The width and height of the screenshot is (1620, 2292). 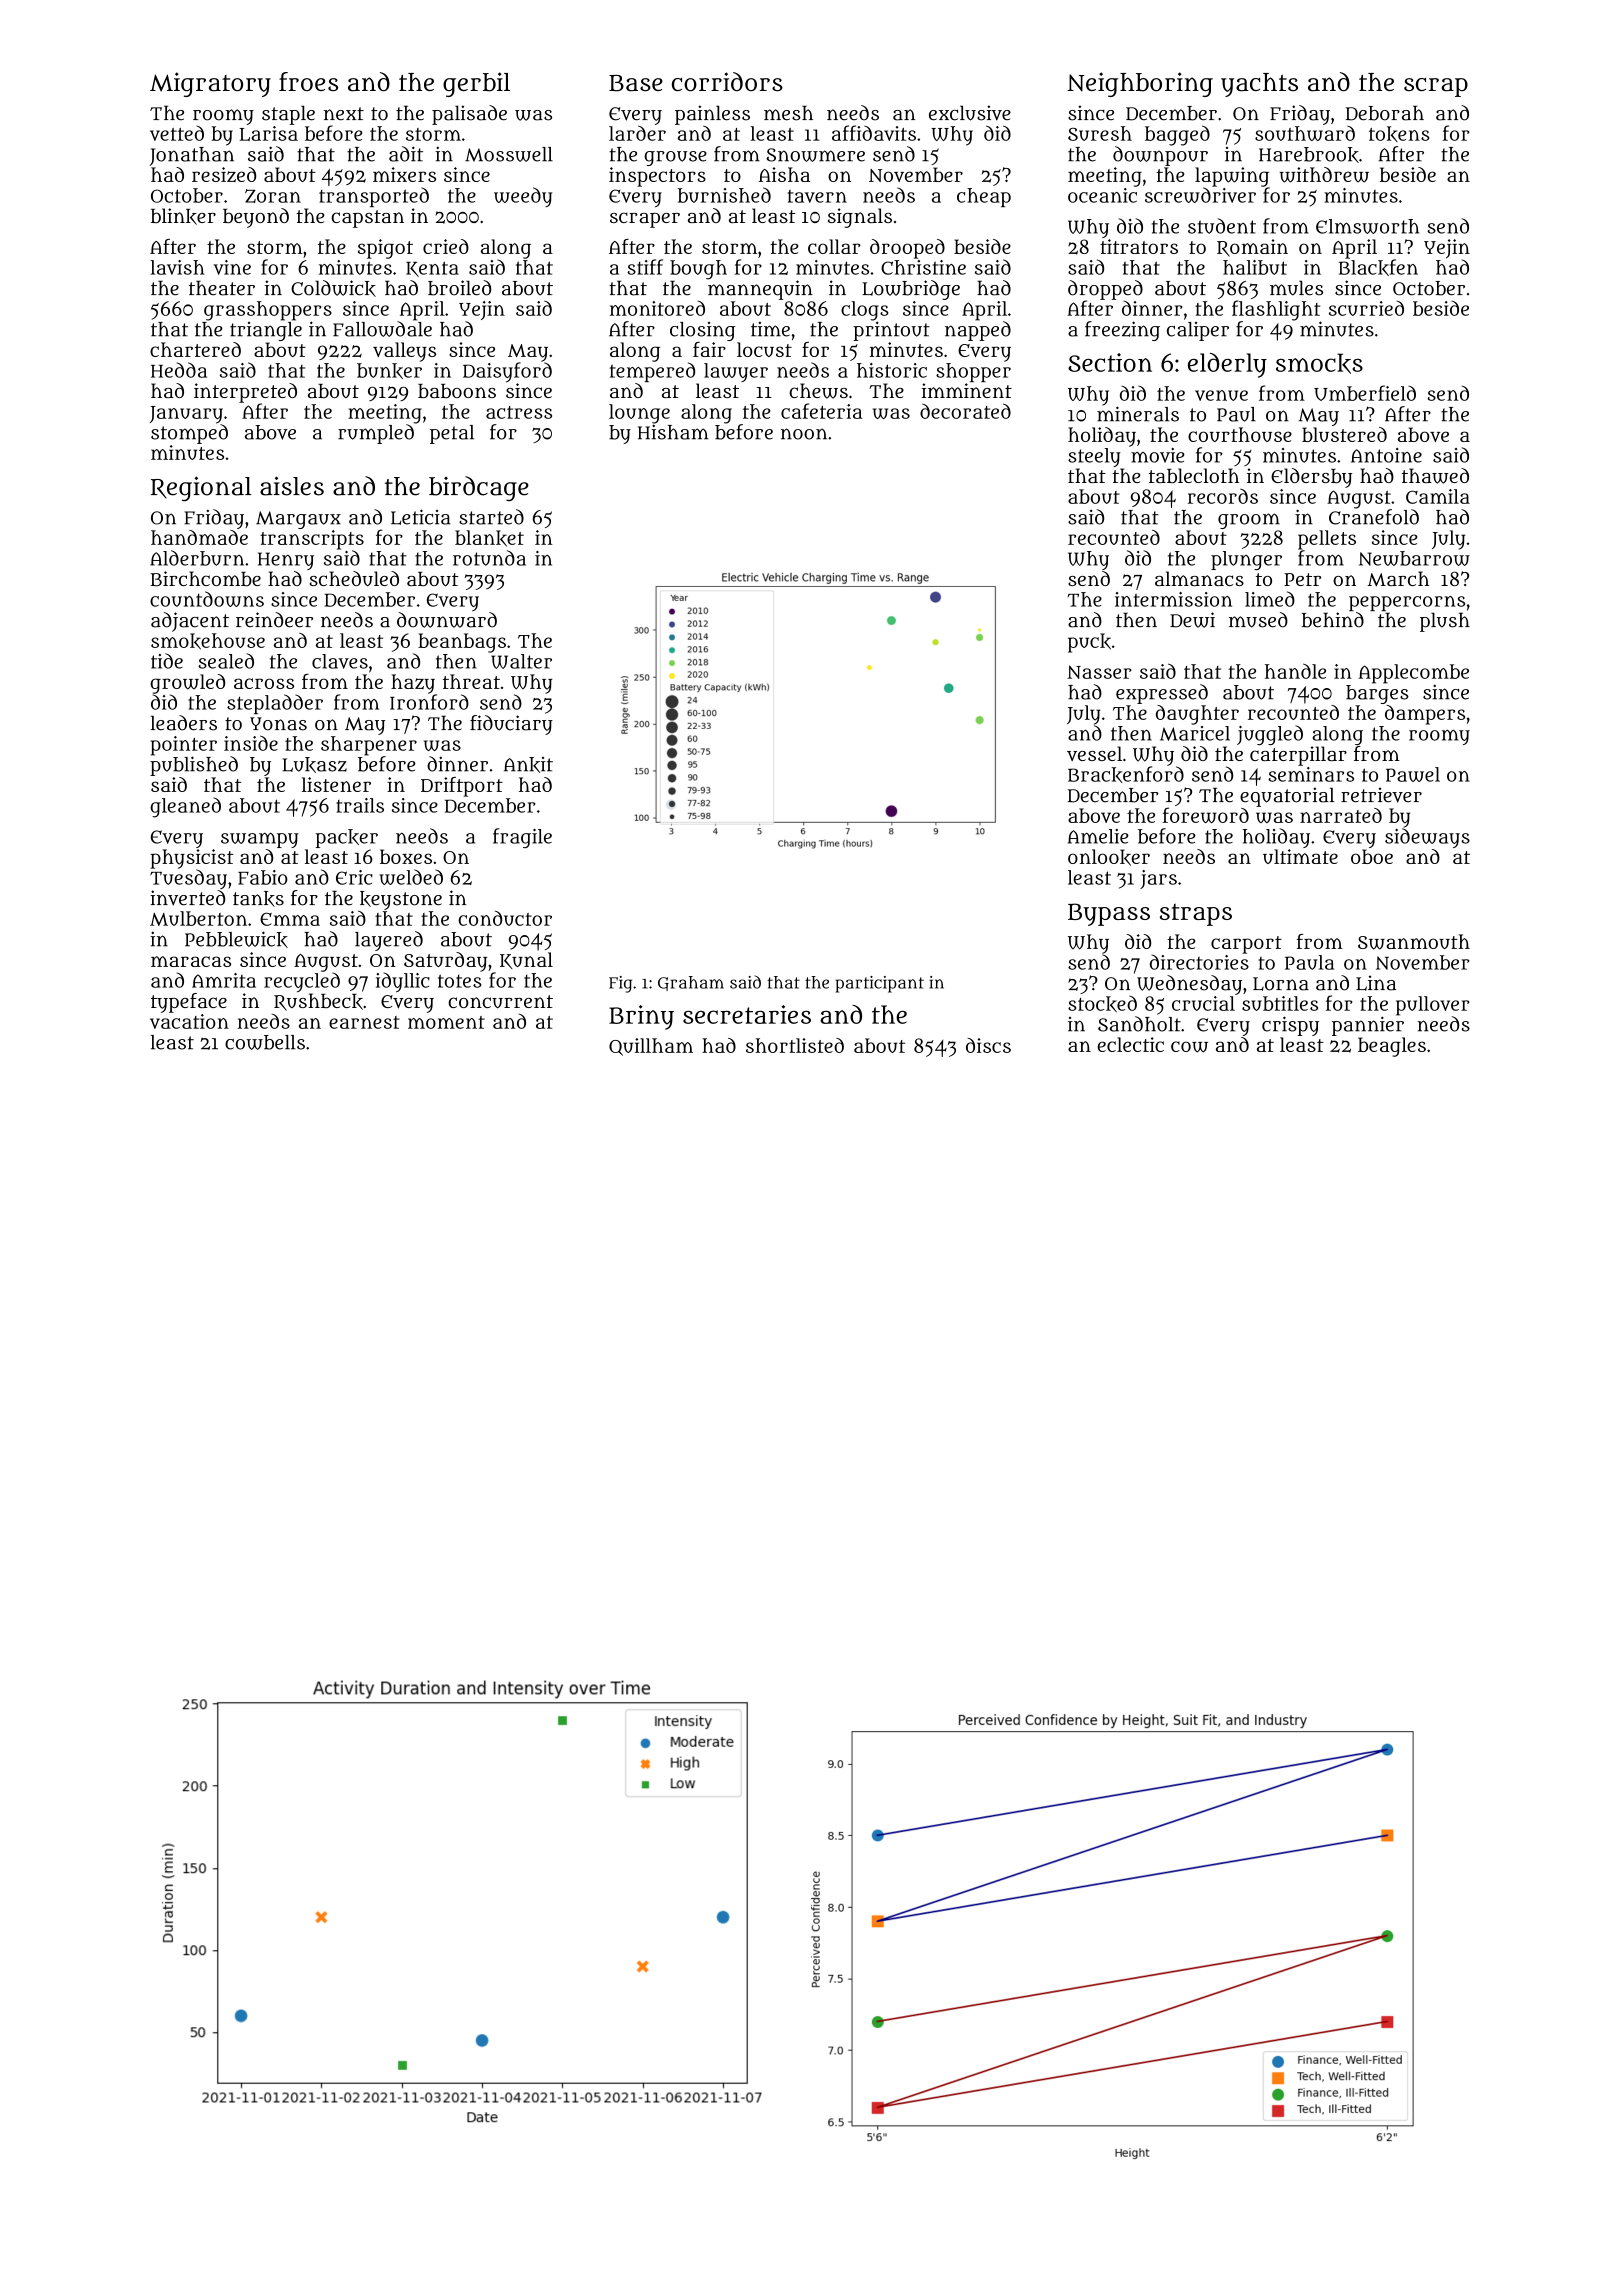 I want to click on participant, so click(x=880, y=984).
